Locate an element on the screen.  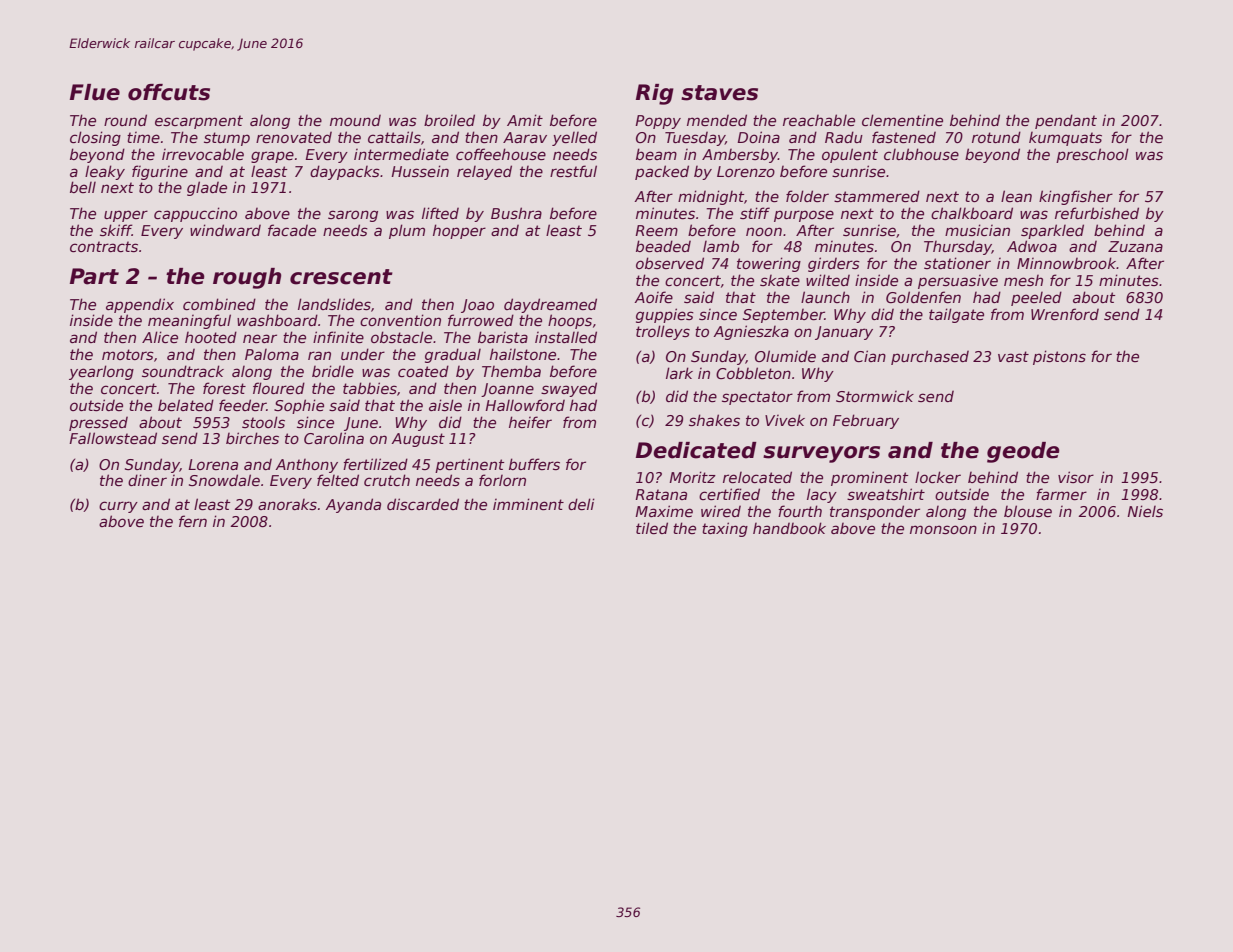
pistons is located at coordinates (1059, 357).
